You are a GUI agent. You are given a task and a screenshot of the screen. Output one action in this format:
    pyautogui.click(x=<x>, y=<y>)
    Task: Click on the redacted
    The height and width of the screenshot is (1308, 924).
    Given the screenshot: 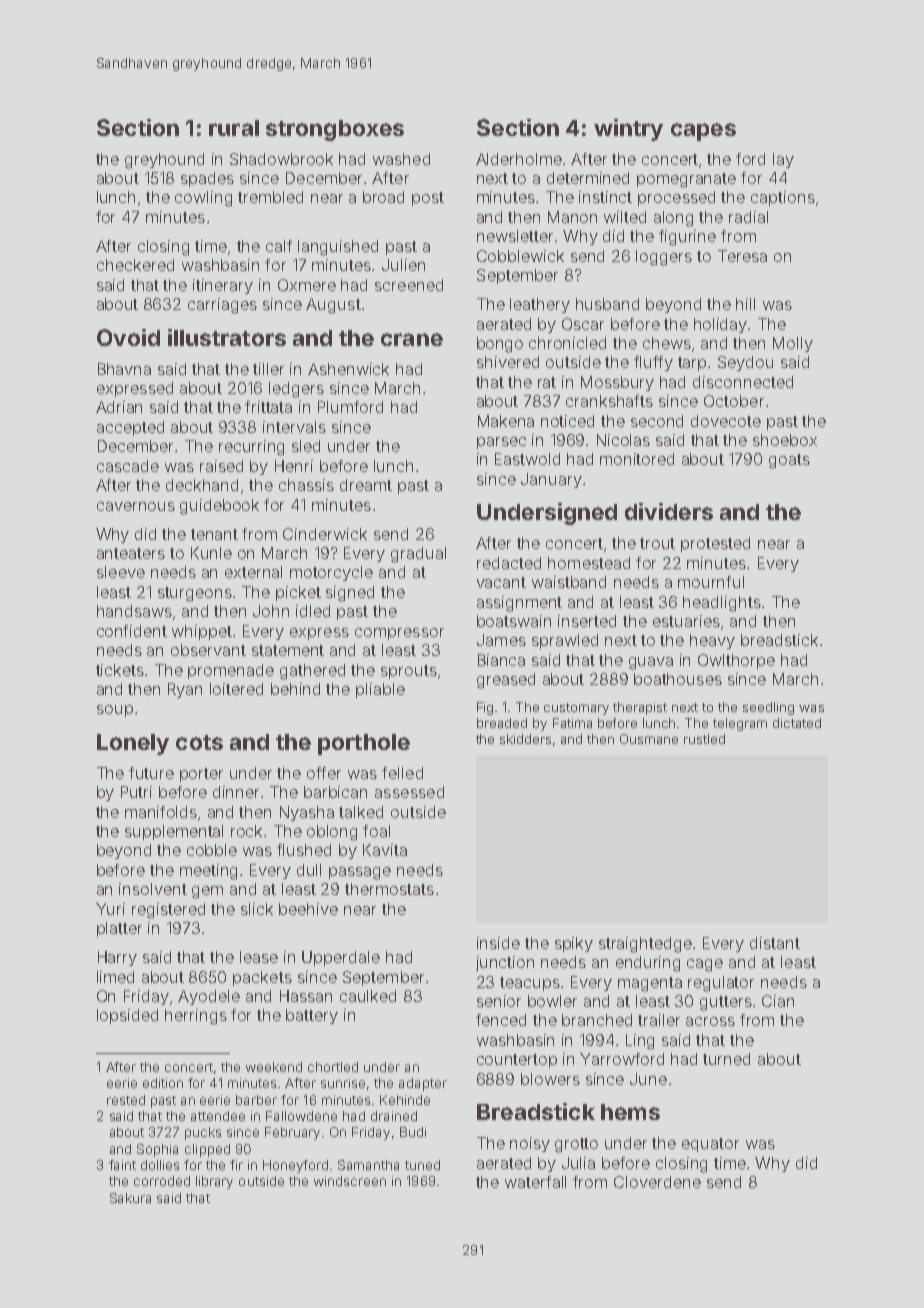 What is the action you would take?
    pyautogui.click(x=509, y=563)
